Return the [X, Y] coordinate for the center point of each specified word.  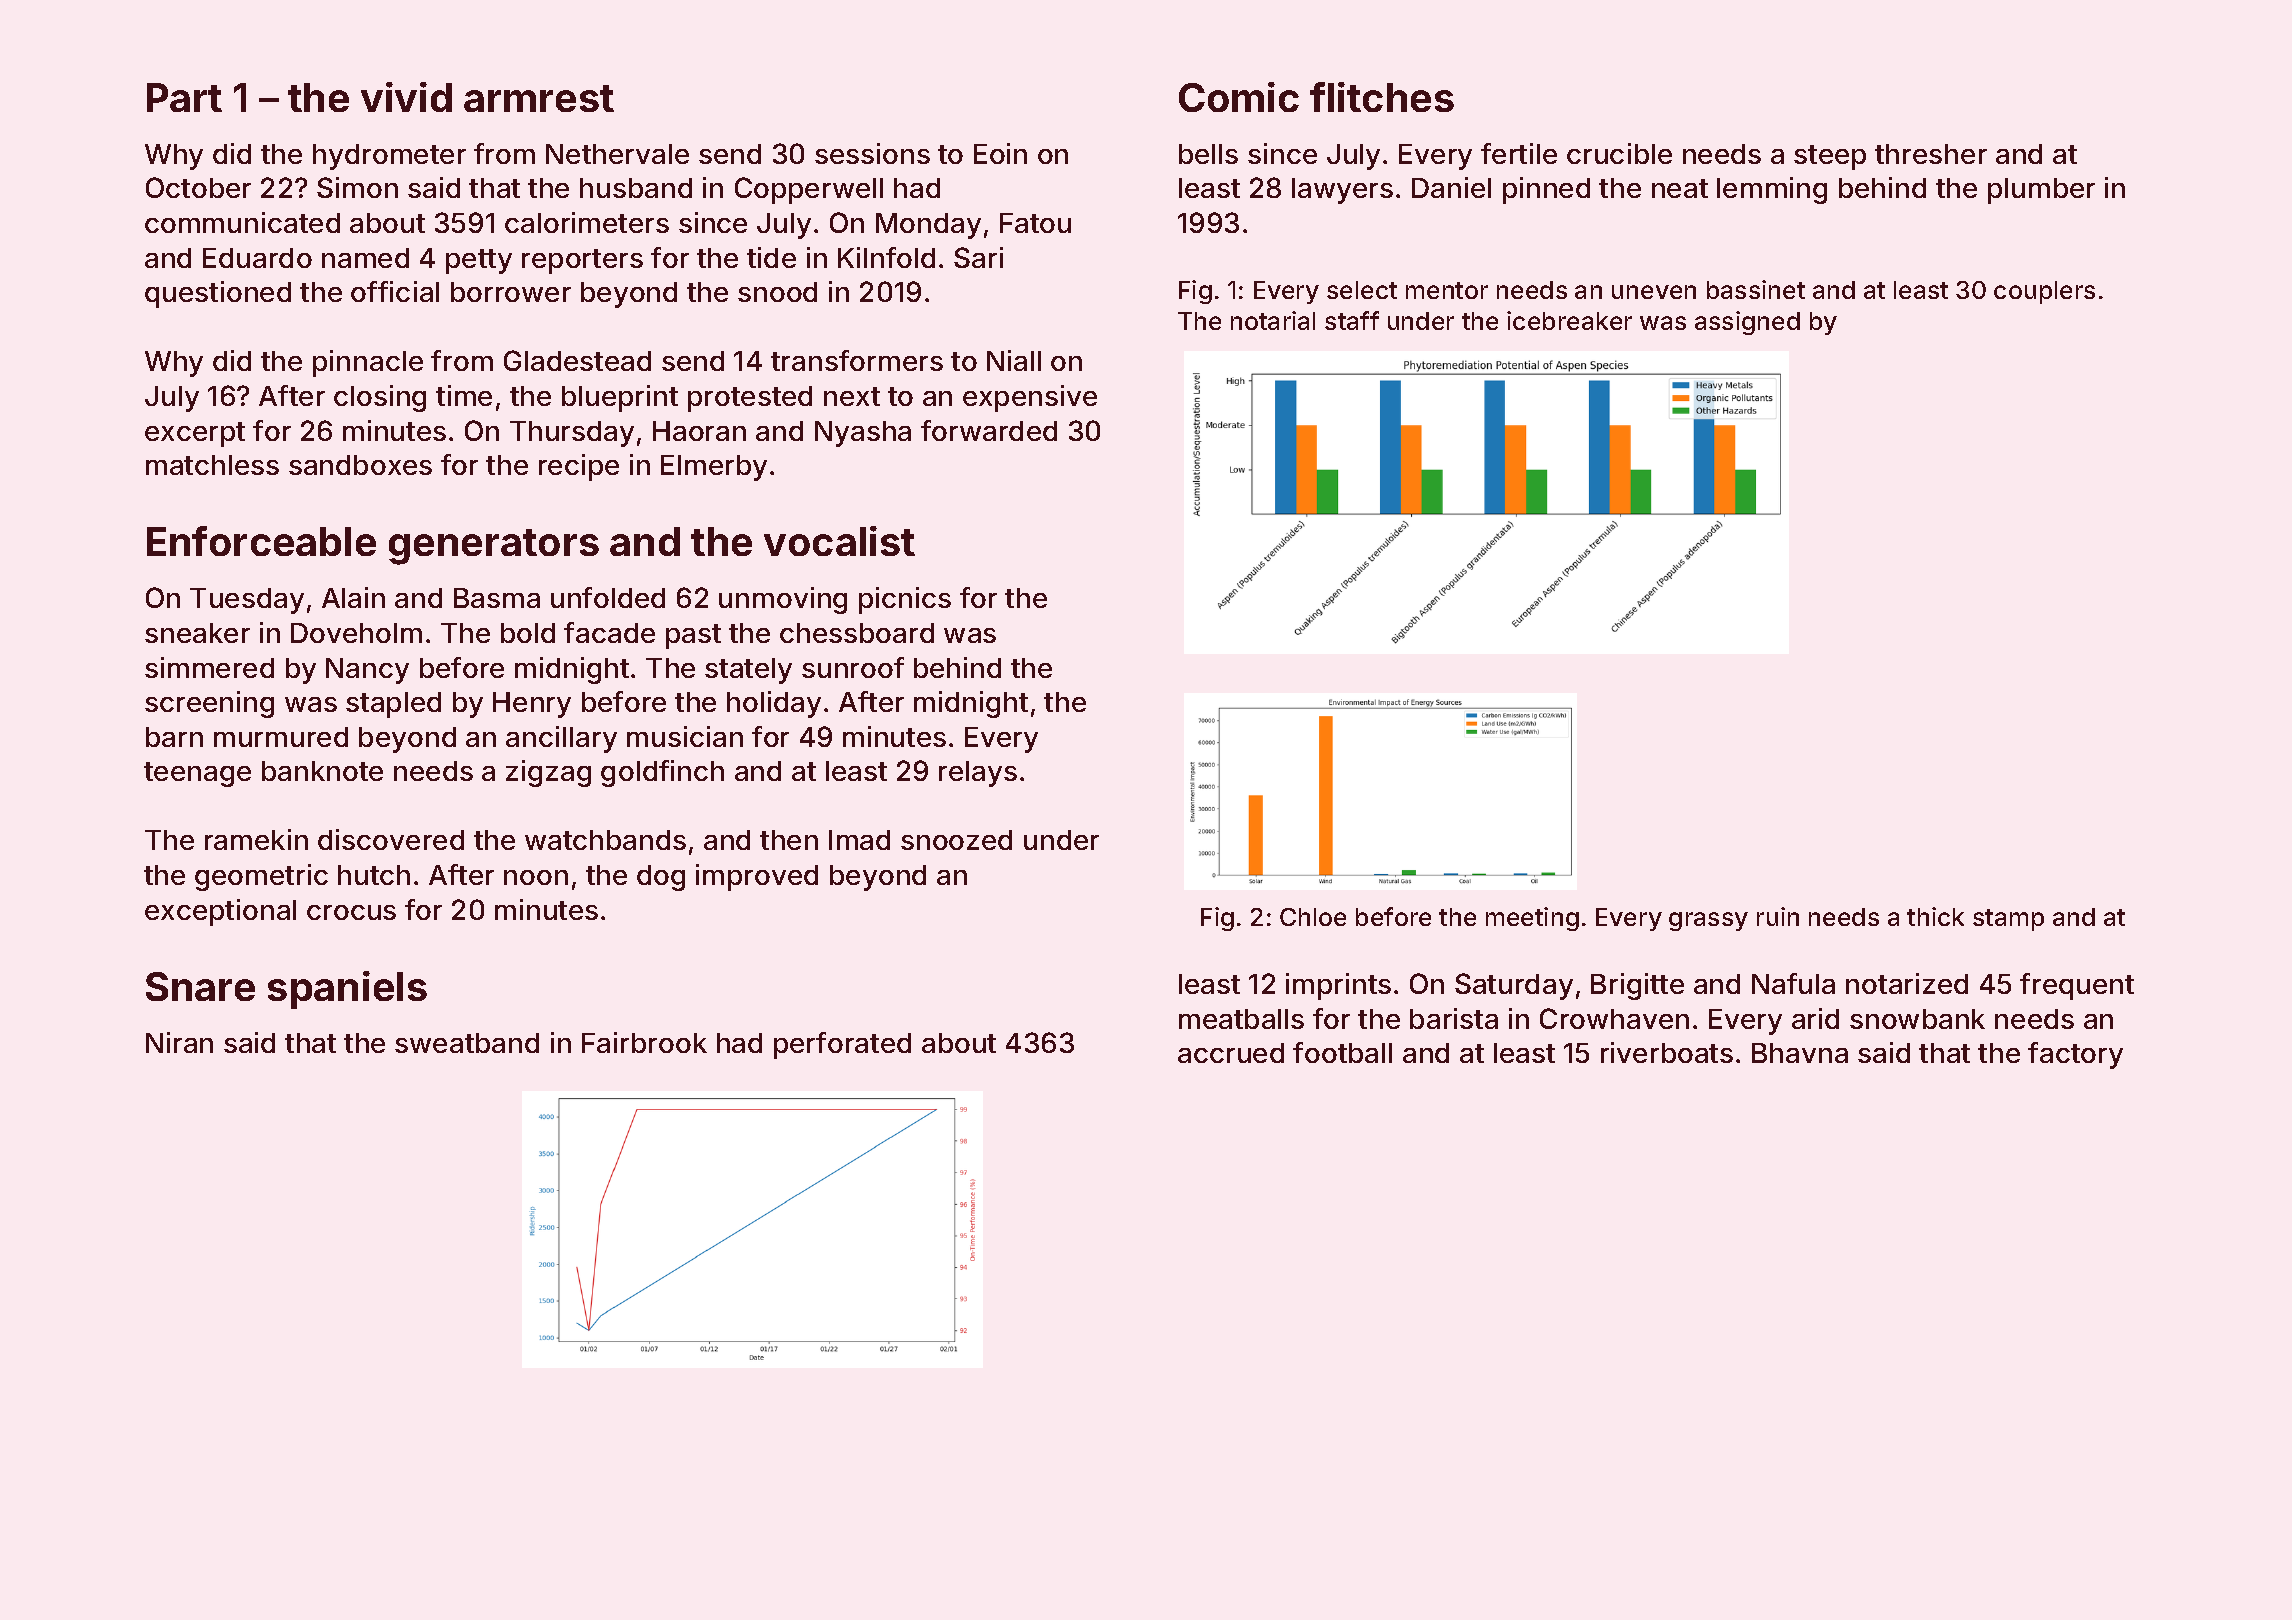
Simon [357, 187]
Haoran [699, 431]
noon [536, 877]
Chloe [1313, 917]
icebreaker [1569, 320]
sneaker [197, 633]
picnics [905, 600]
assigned [1747, 323]
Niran [179, 1042]
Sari [978, 257]
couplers [2044, 292]
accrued [1231, 1053]
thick [1935, 916]
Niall [1014, 360]
